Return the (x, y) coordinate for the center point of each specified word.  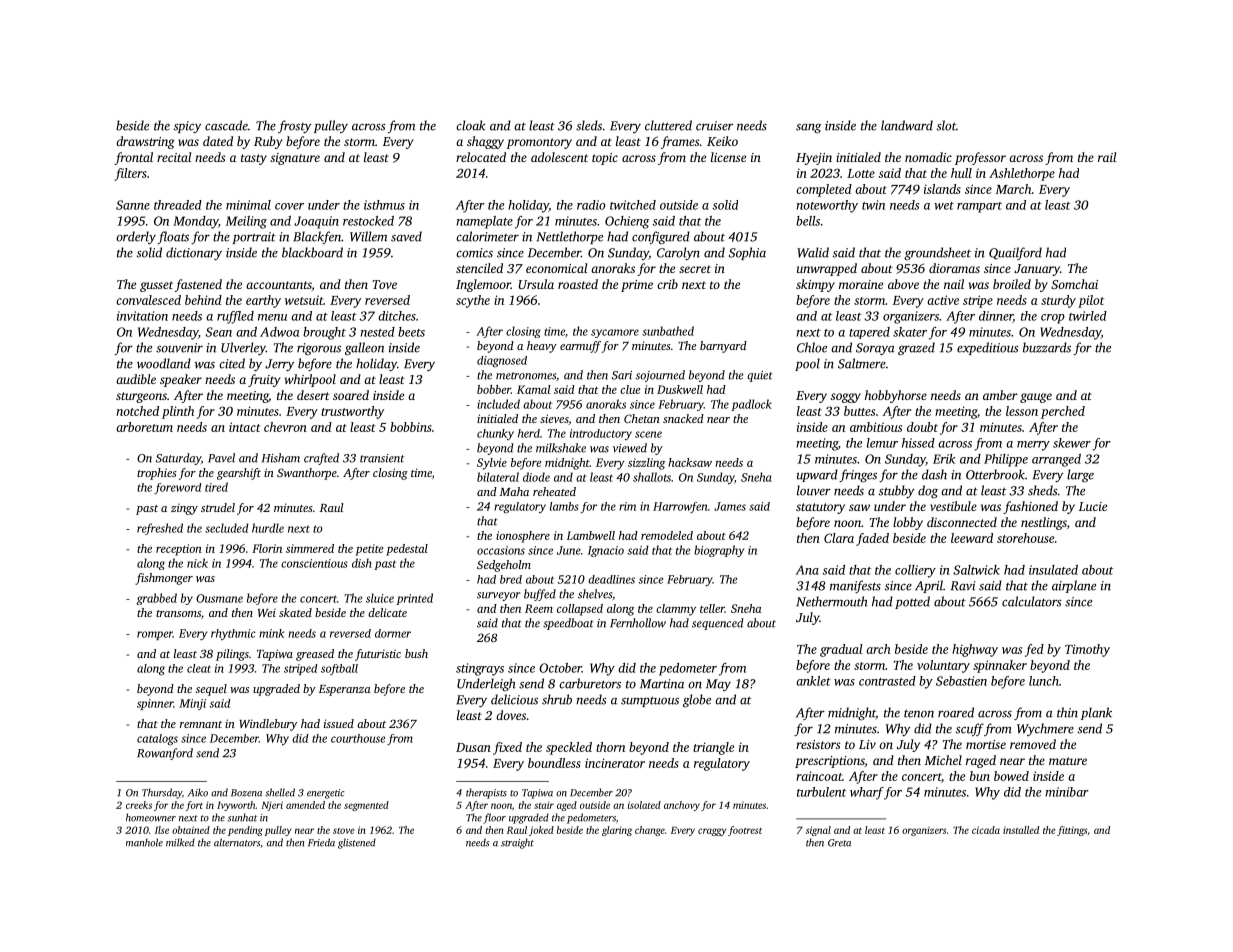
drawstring (145, 142)
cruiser (714, 126)
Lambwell (591, 535)
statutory (820, 508)
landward (907, 125)
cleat (199, 668)
